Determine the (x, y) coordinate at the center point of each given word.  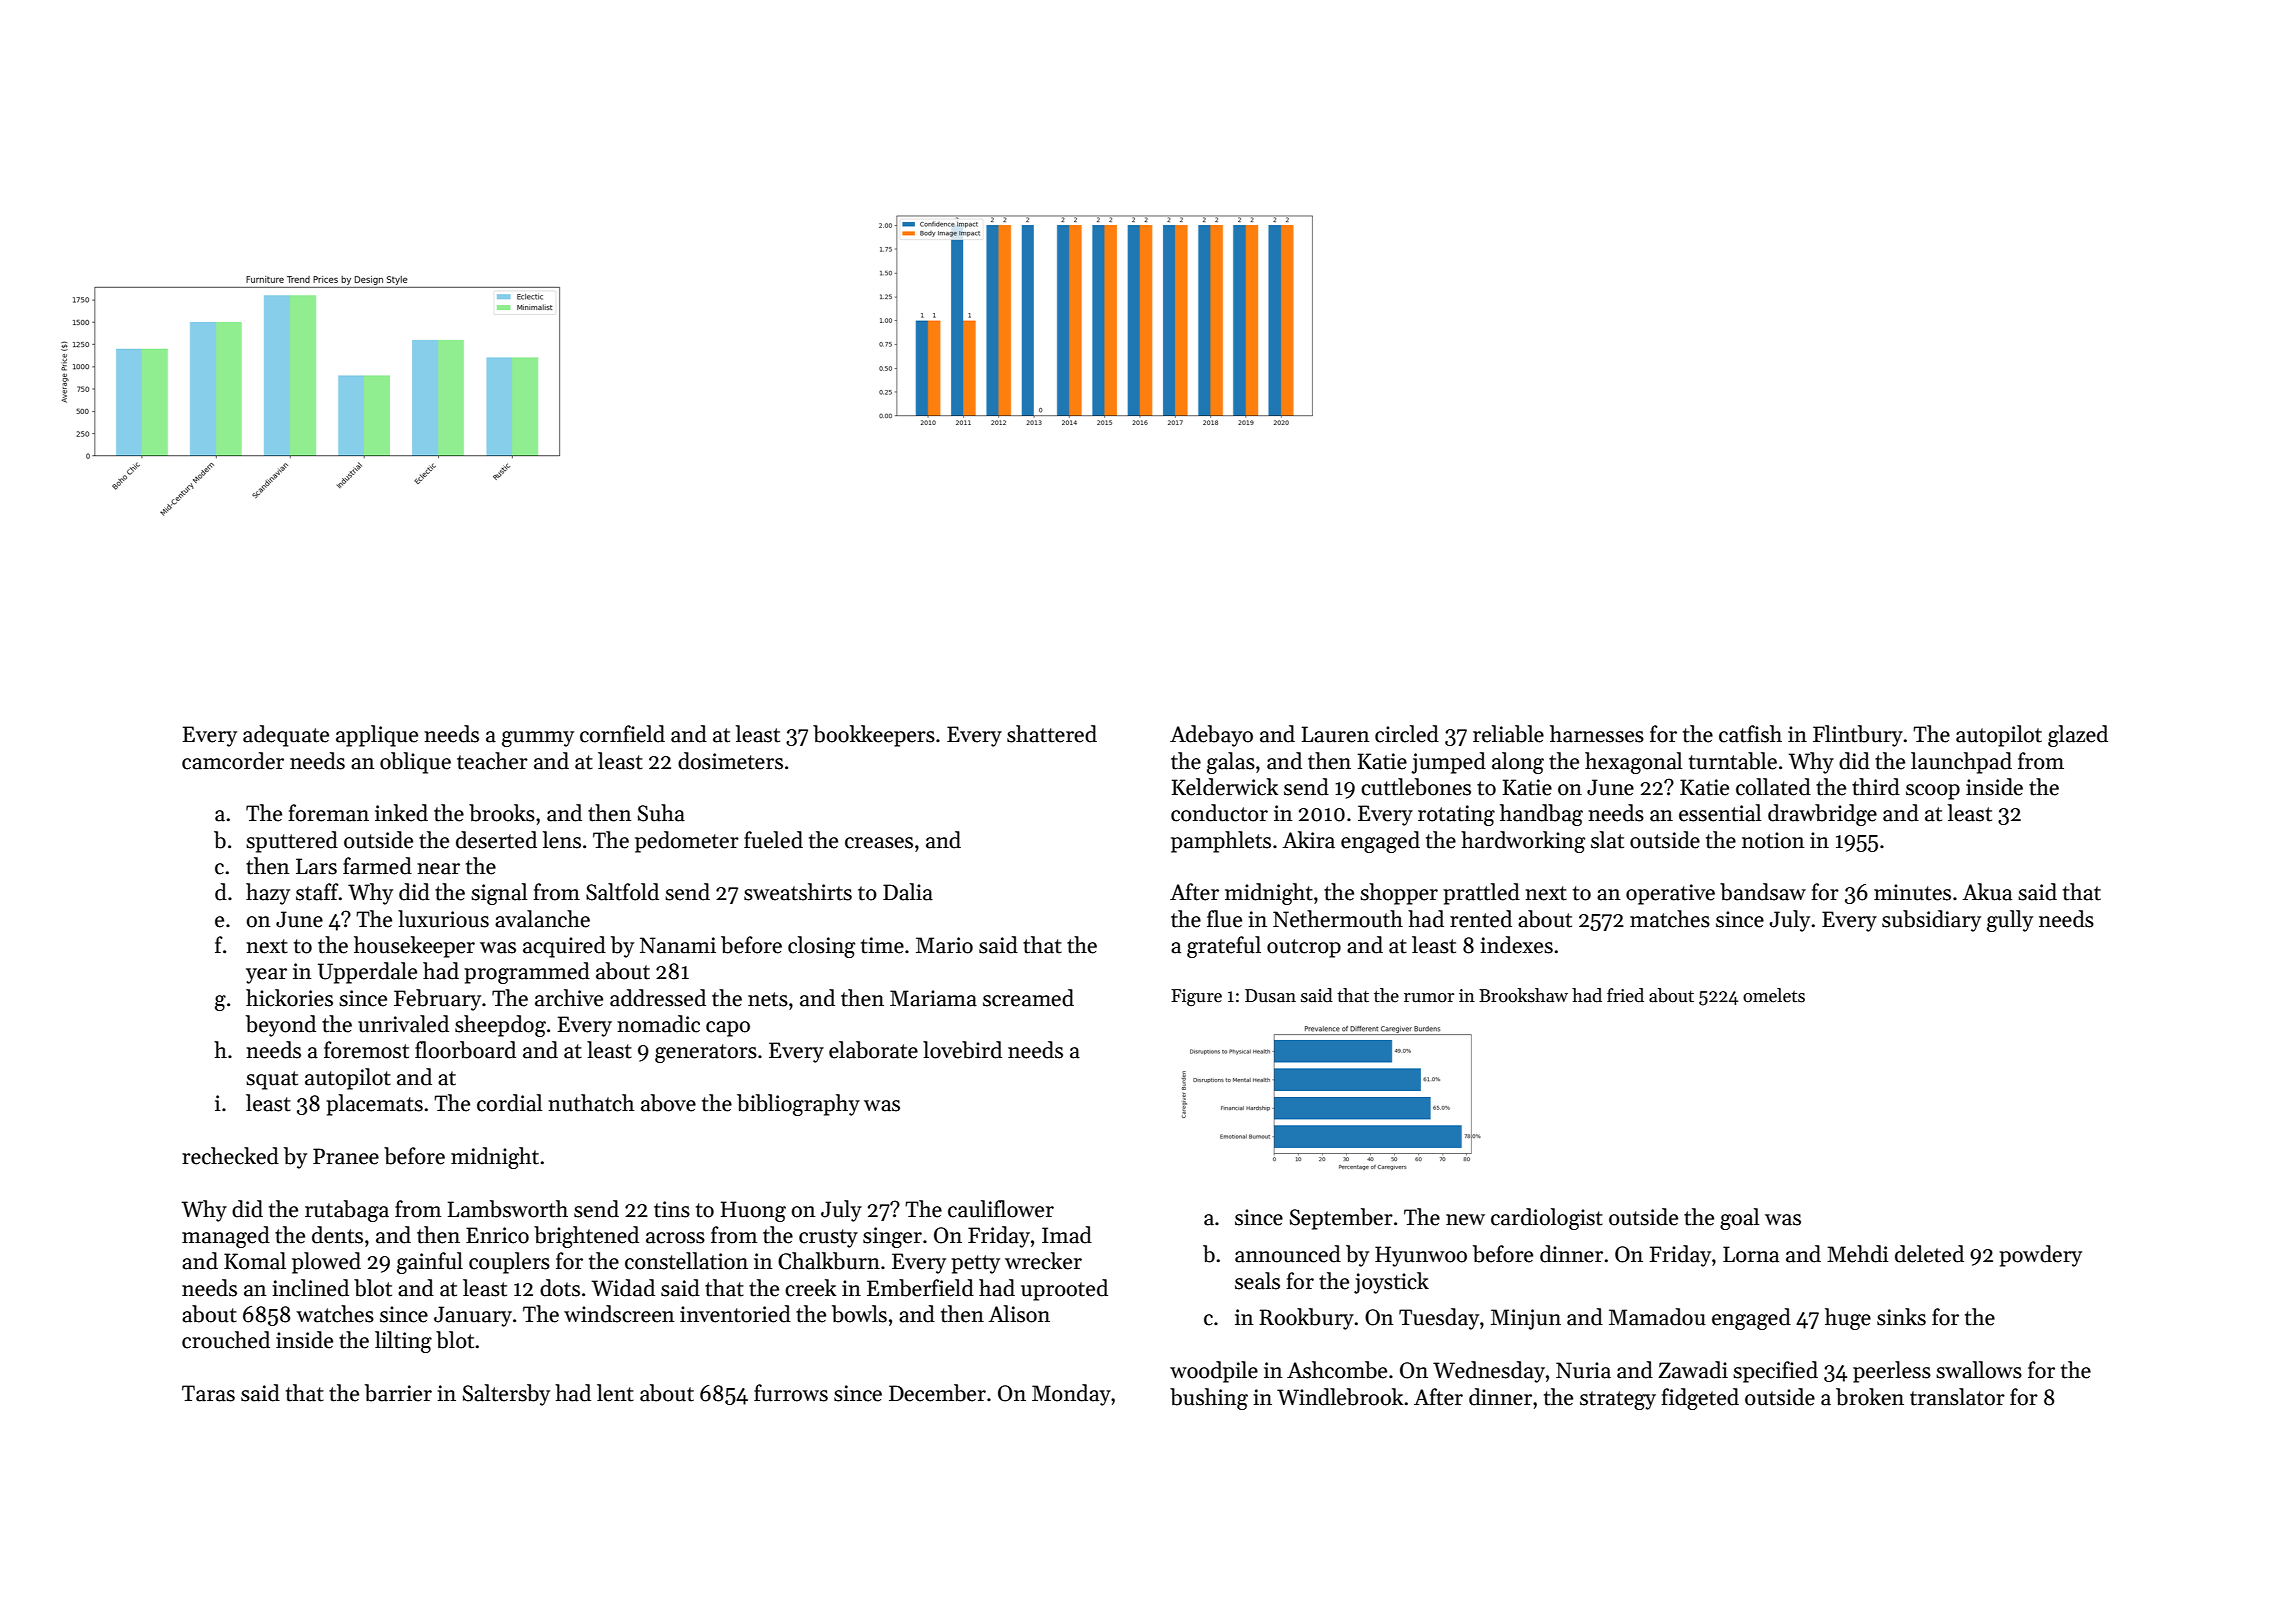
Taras (208, 1393)
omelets (1774, 995)
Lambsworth (508, 1209)
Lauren (1335, 734)
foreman (328, 813)
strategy (1618, 1400)
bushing (1209, 1399)
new (1465, 1220)
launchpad (1961, 763)
